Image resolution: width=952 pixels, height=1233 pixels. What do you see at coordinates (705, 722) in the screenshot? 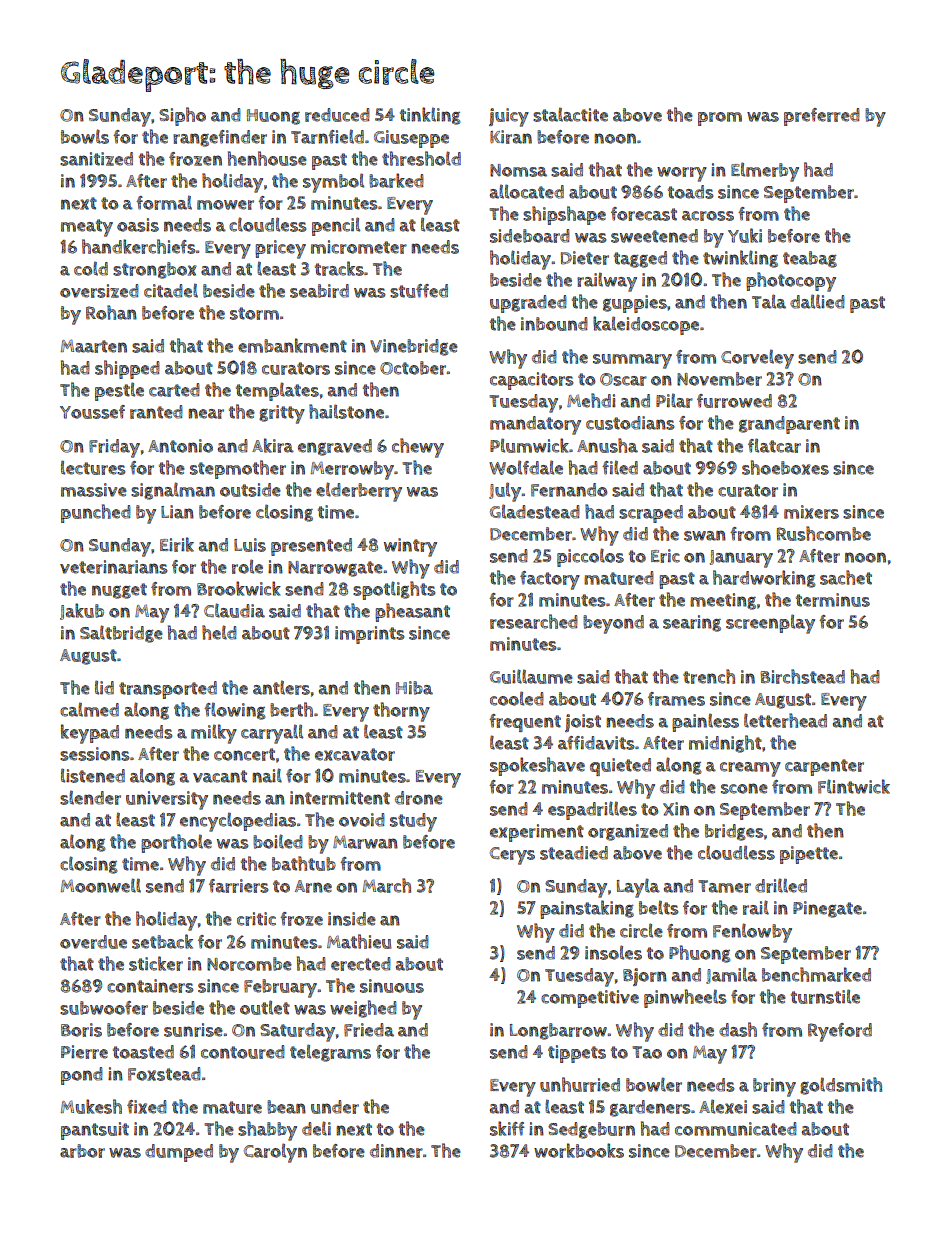
I see `painless` at bounding box center [705, 722].
